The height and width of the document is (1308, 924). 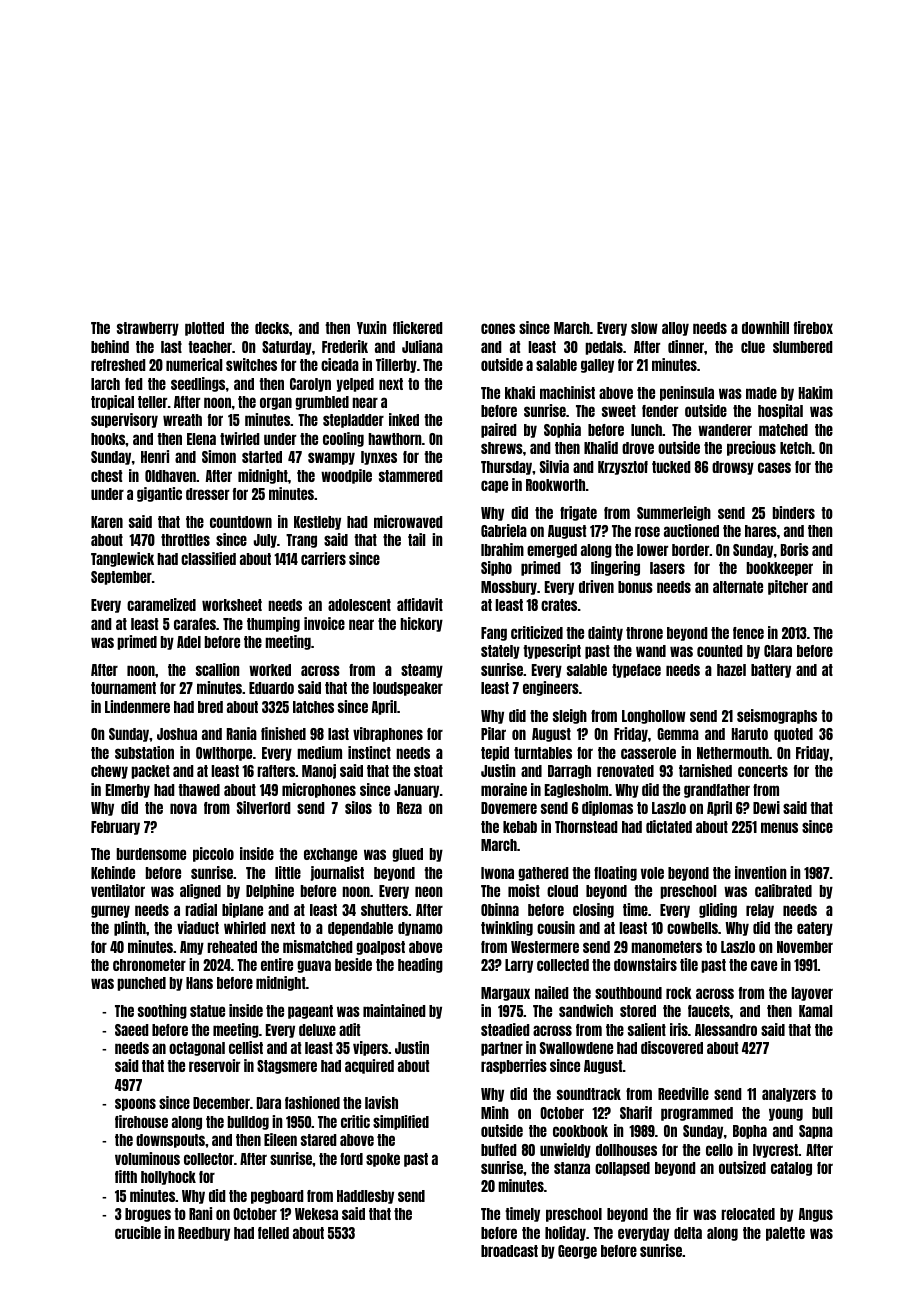 I want to click on collapsed, so click(x=622, y=1169).
